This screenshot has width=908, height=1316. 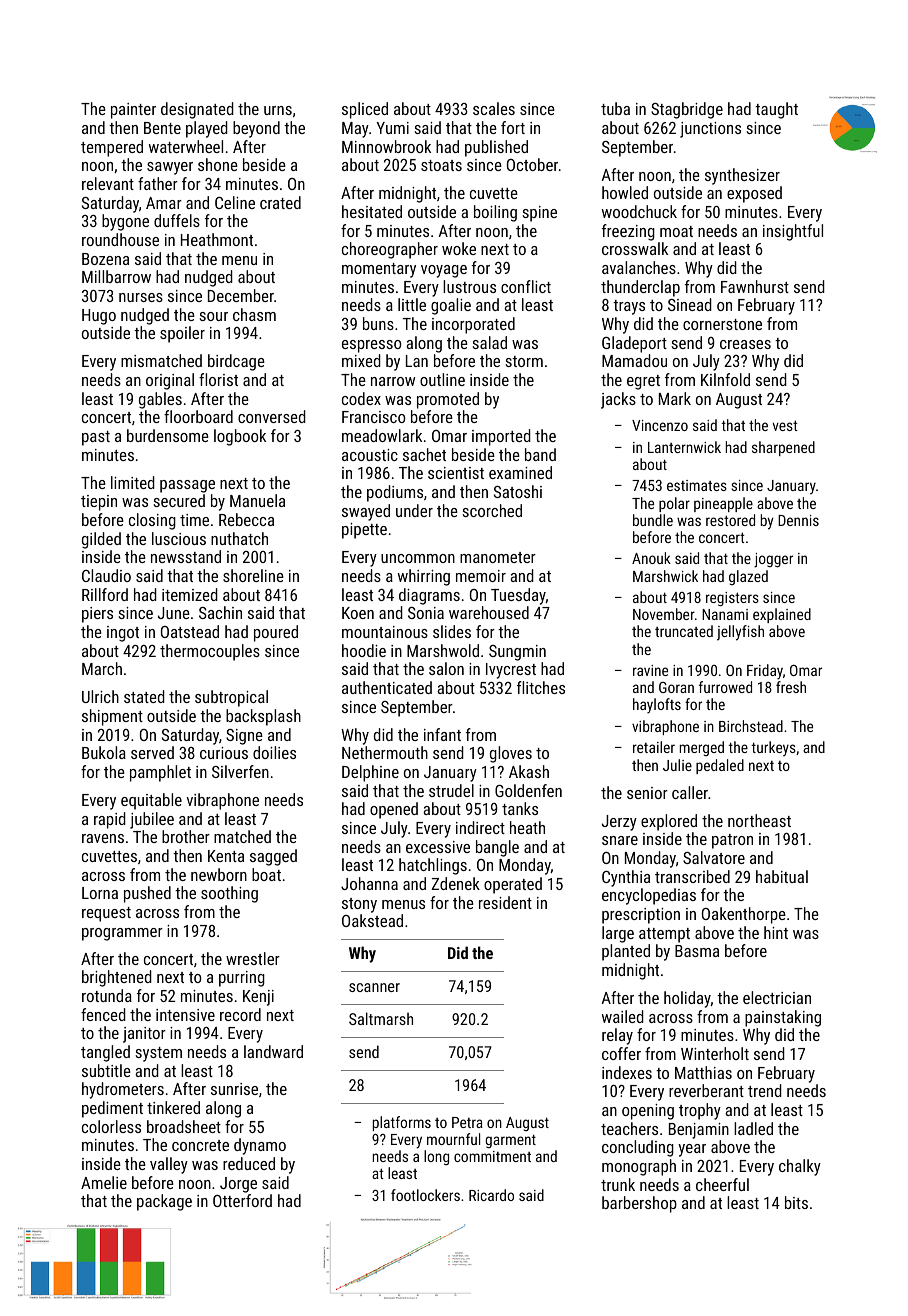 What do you see at coordinates (364, 531) in the screenshot?
I see `pipette` at bounding box center [364, 531].
